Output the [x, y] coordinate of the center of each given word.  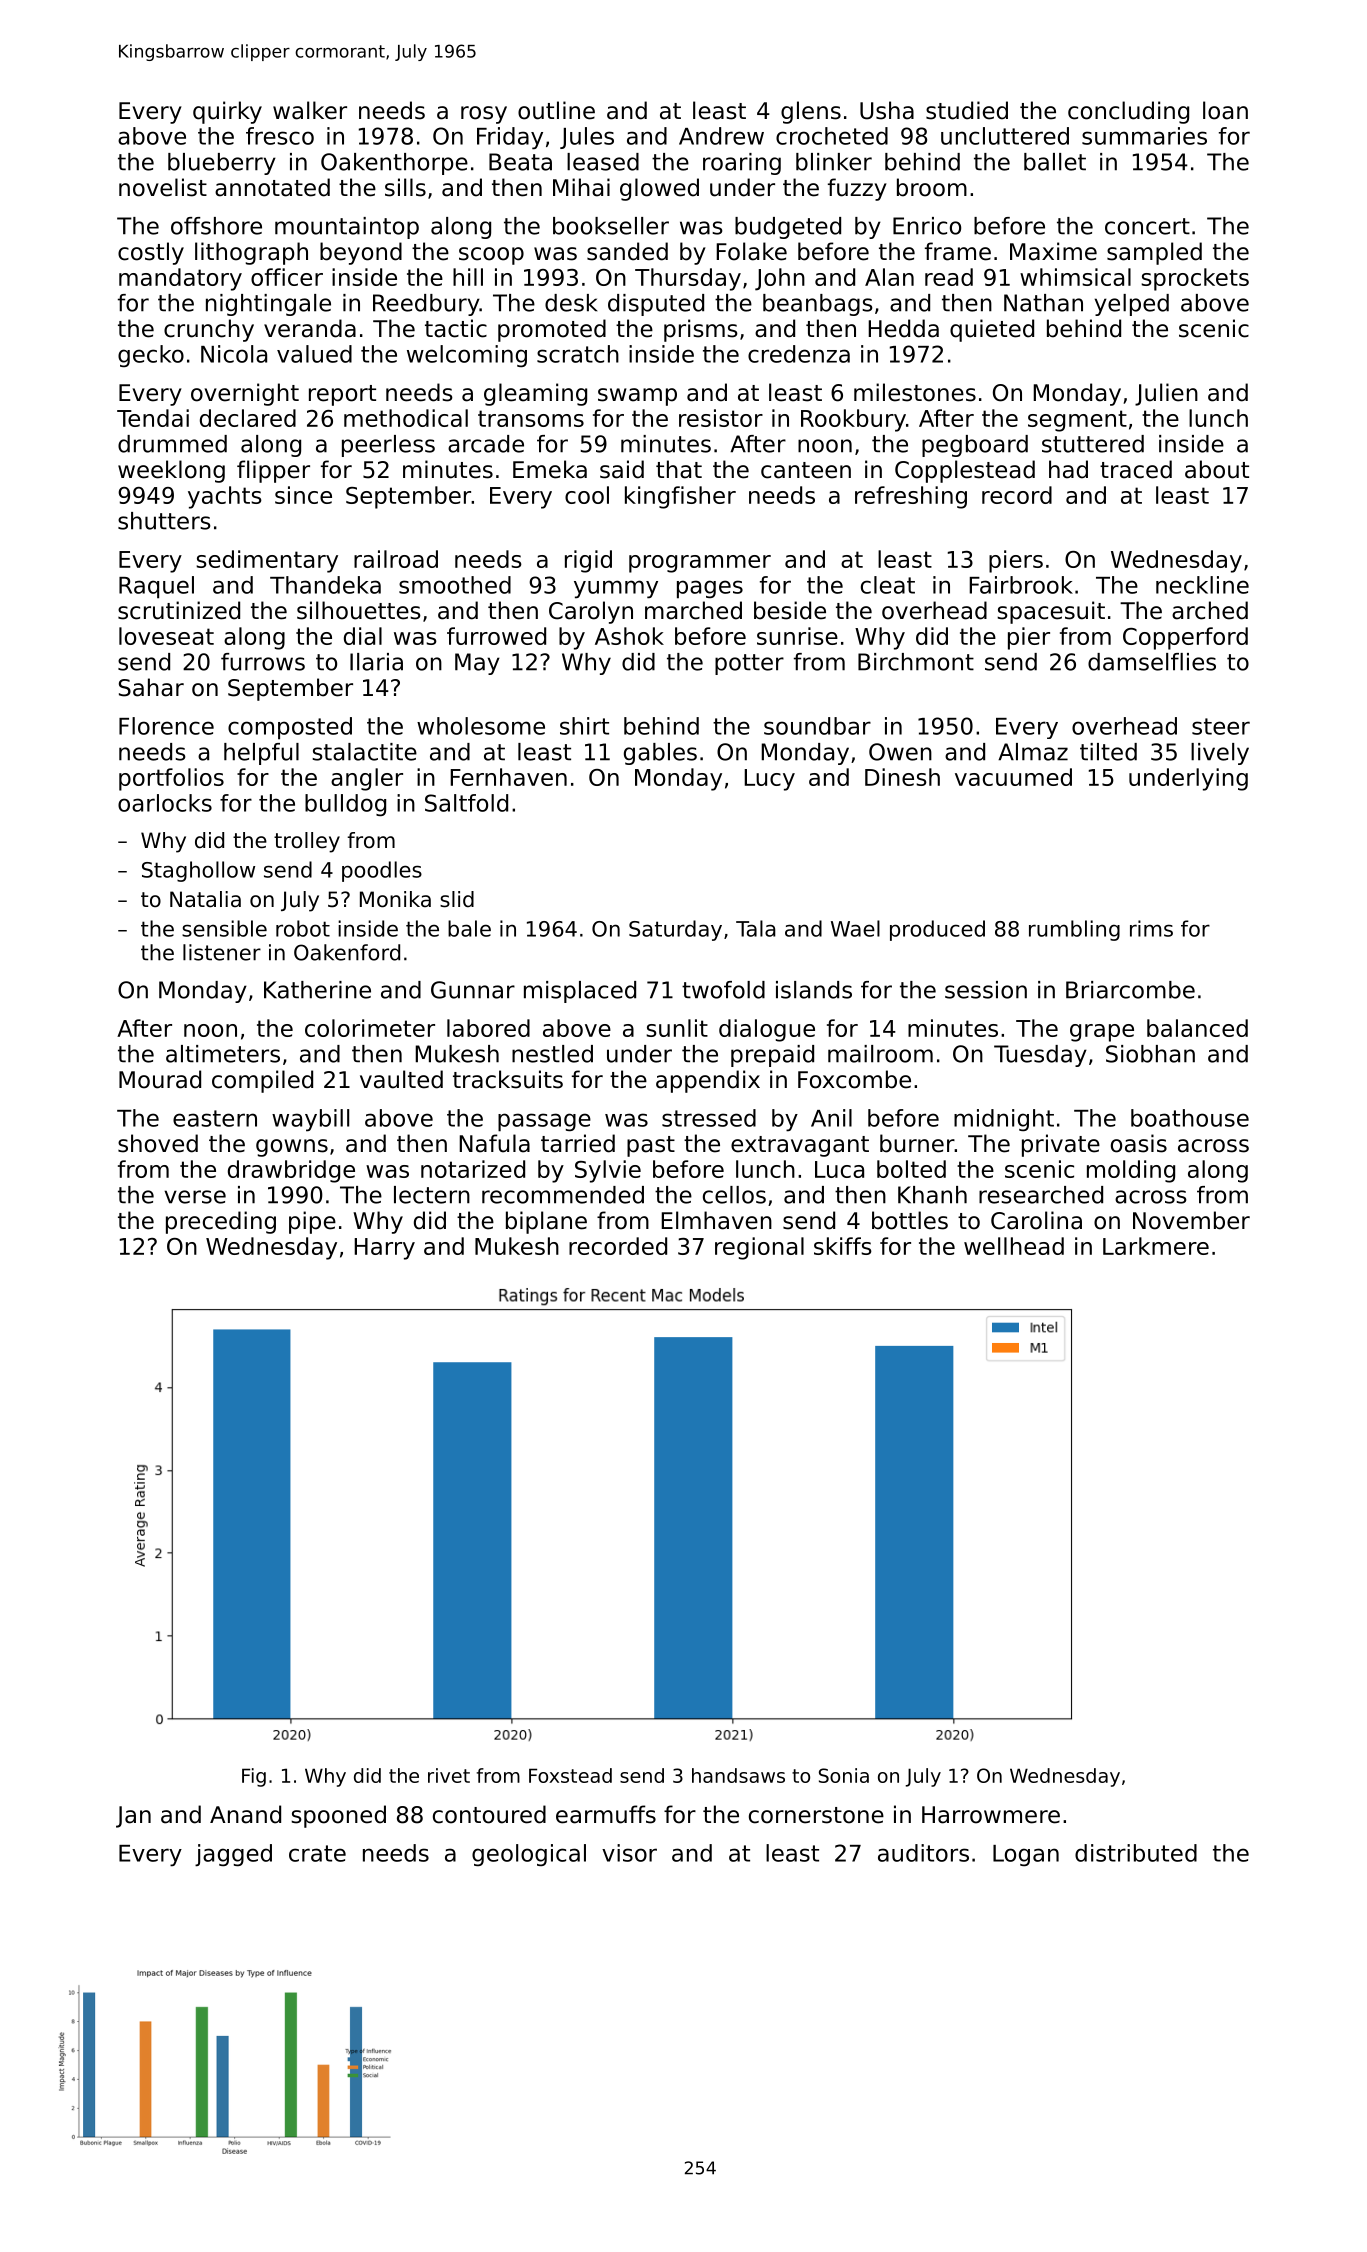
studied [967, 110]
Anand [245, 1814]
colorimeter [370, 1028]
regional [759, 1248]
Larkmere [1156, 1246]
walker [310, 110]
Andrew [721, 136]
